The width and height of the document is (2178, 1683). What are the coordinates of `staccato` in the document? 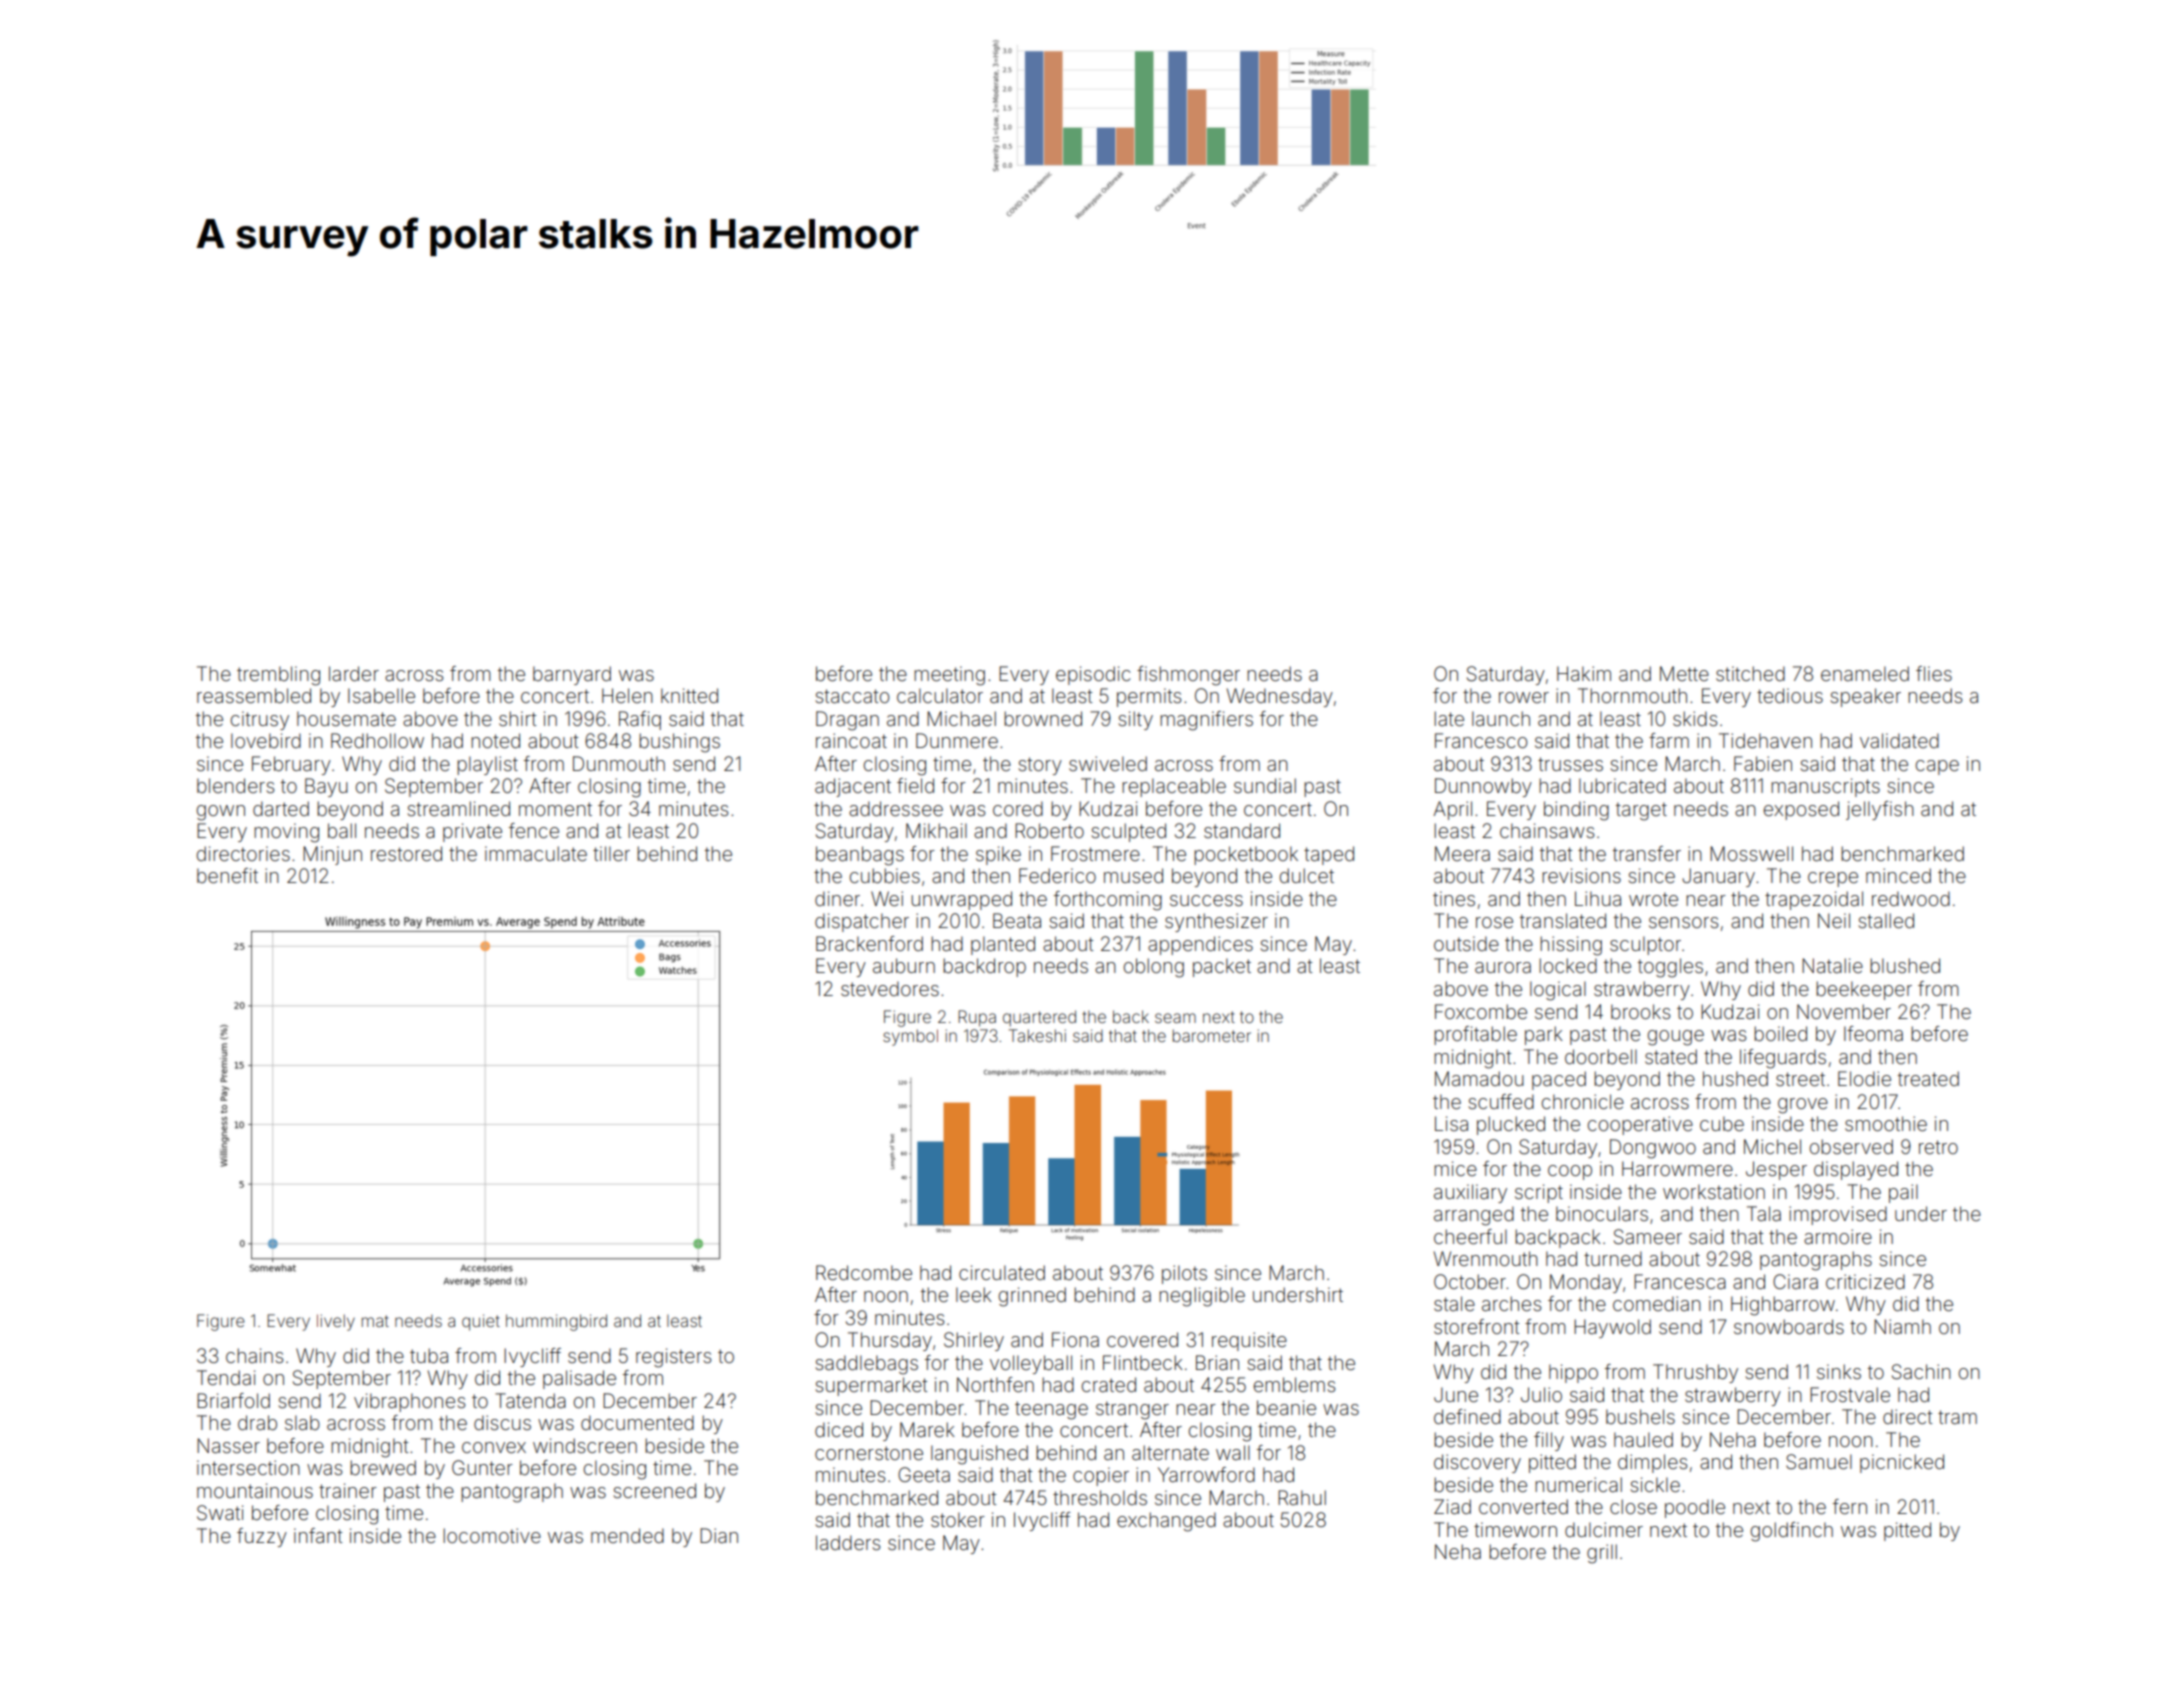 It's located at (852, 696).
